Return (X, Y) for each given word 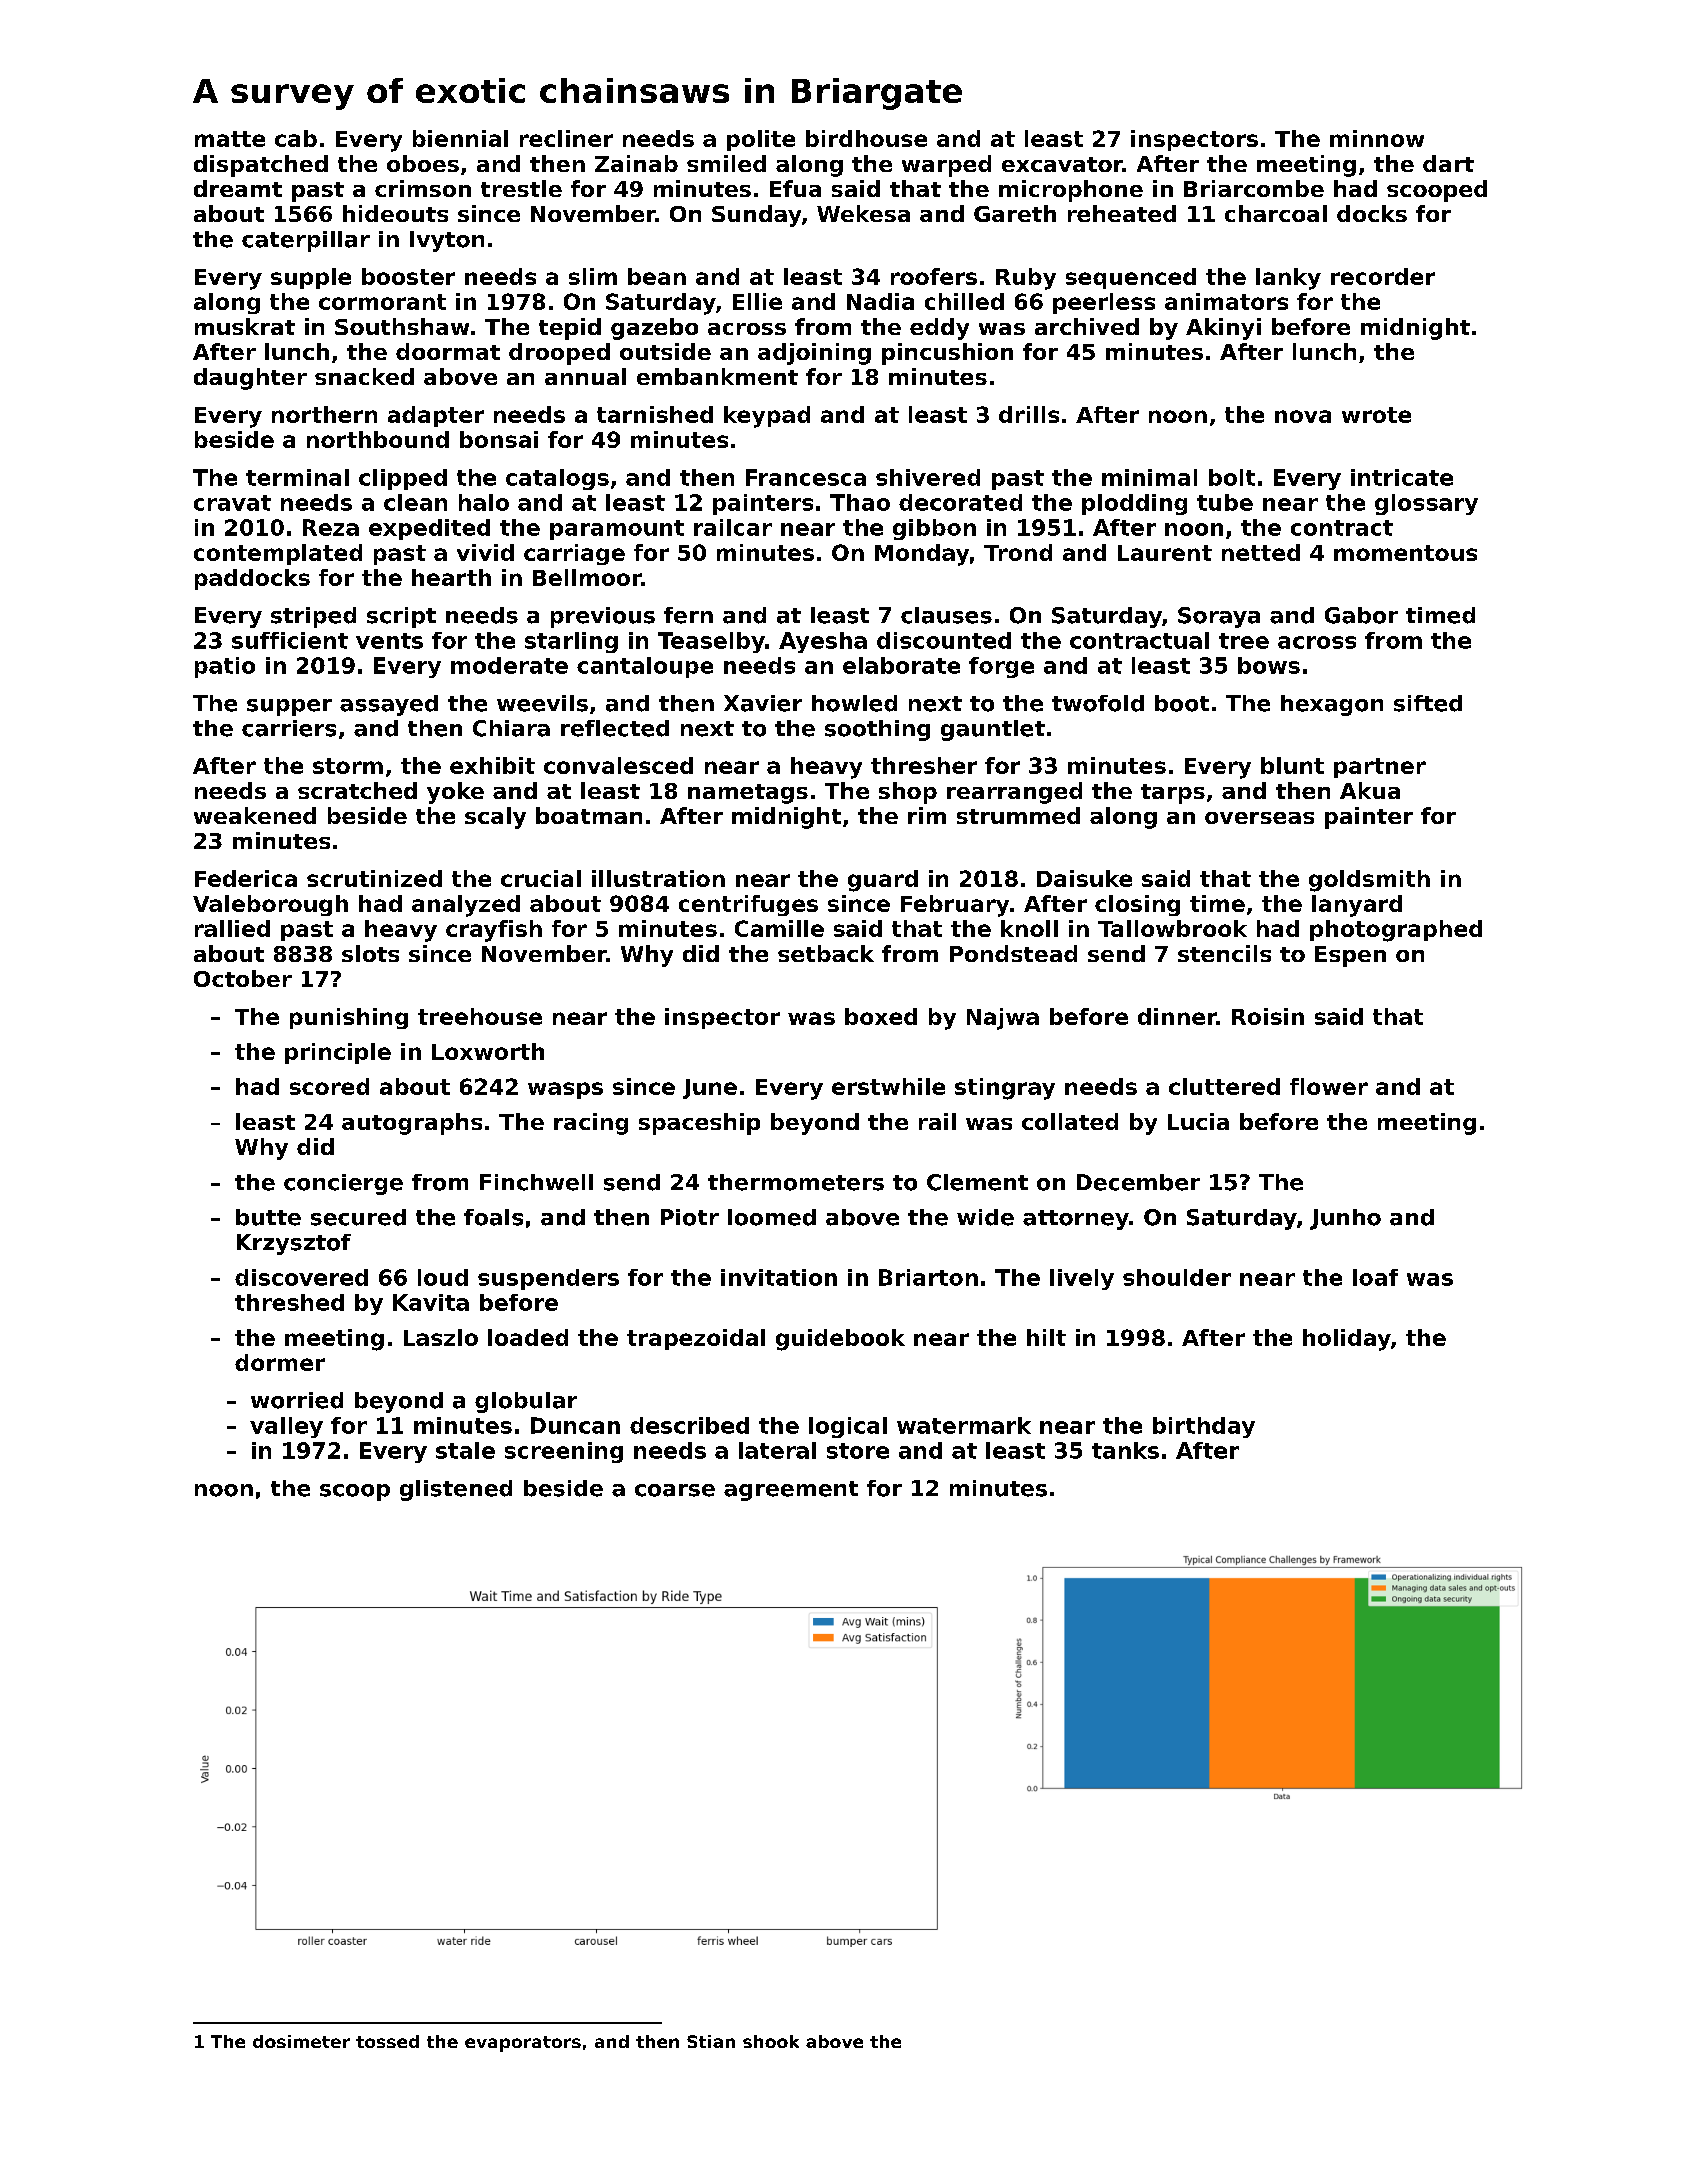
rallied (232, 928)
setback (826, 953)
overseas (1259, 818)
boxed (881, 1016)
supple (311, 278)
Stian (711, 2041)
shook (771, 2041)
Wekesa (863, 213)
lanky (1288, 279)
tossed (387, 2041)
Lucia (1198, 1121)
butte (268, 1217)
